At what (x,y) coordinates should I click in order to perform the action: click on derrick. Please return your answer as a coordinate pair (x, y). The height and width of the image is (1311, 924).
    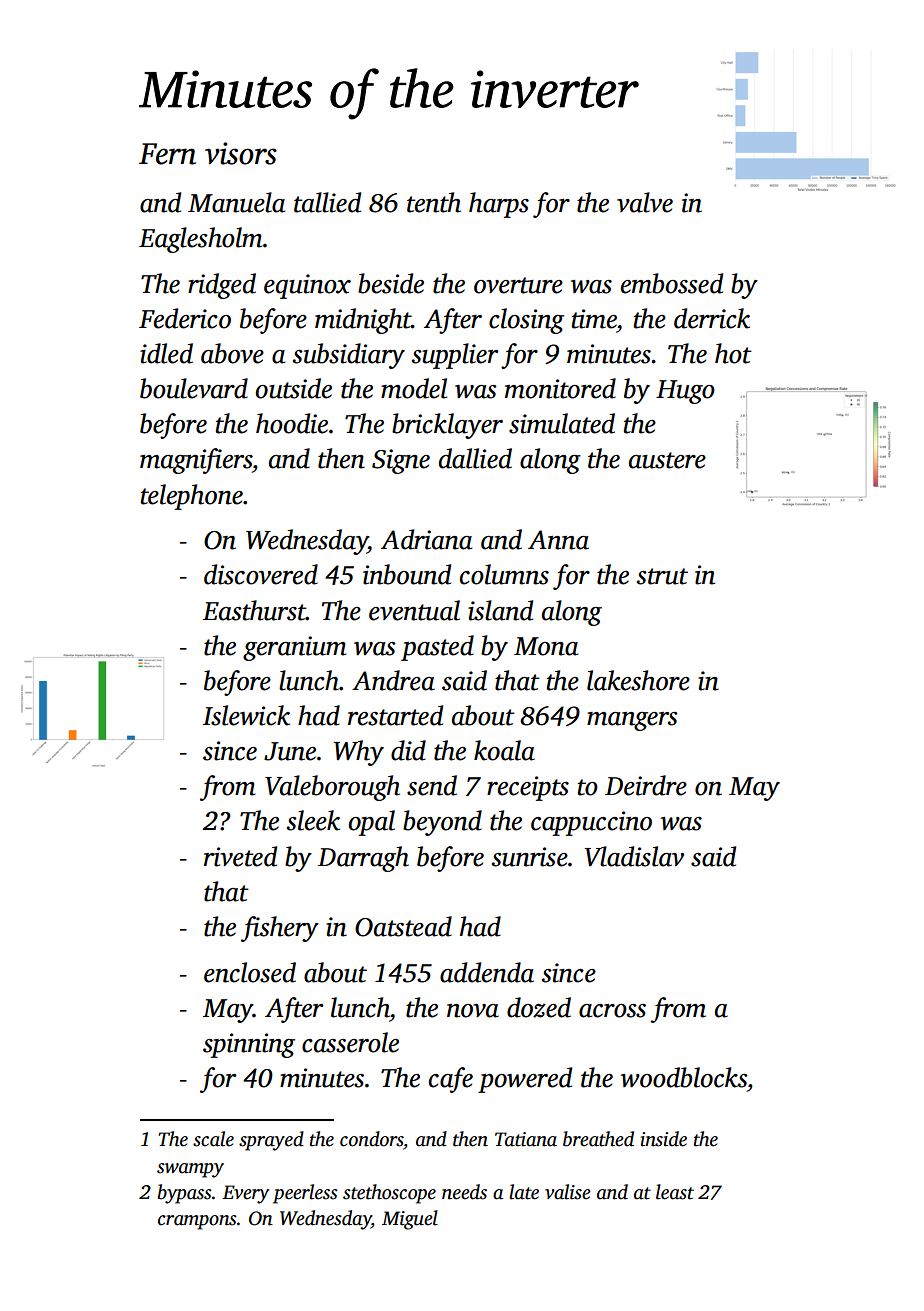
    Looking at the image, I should click on (712, 318).
